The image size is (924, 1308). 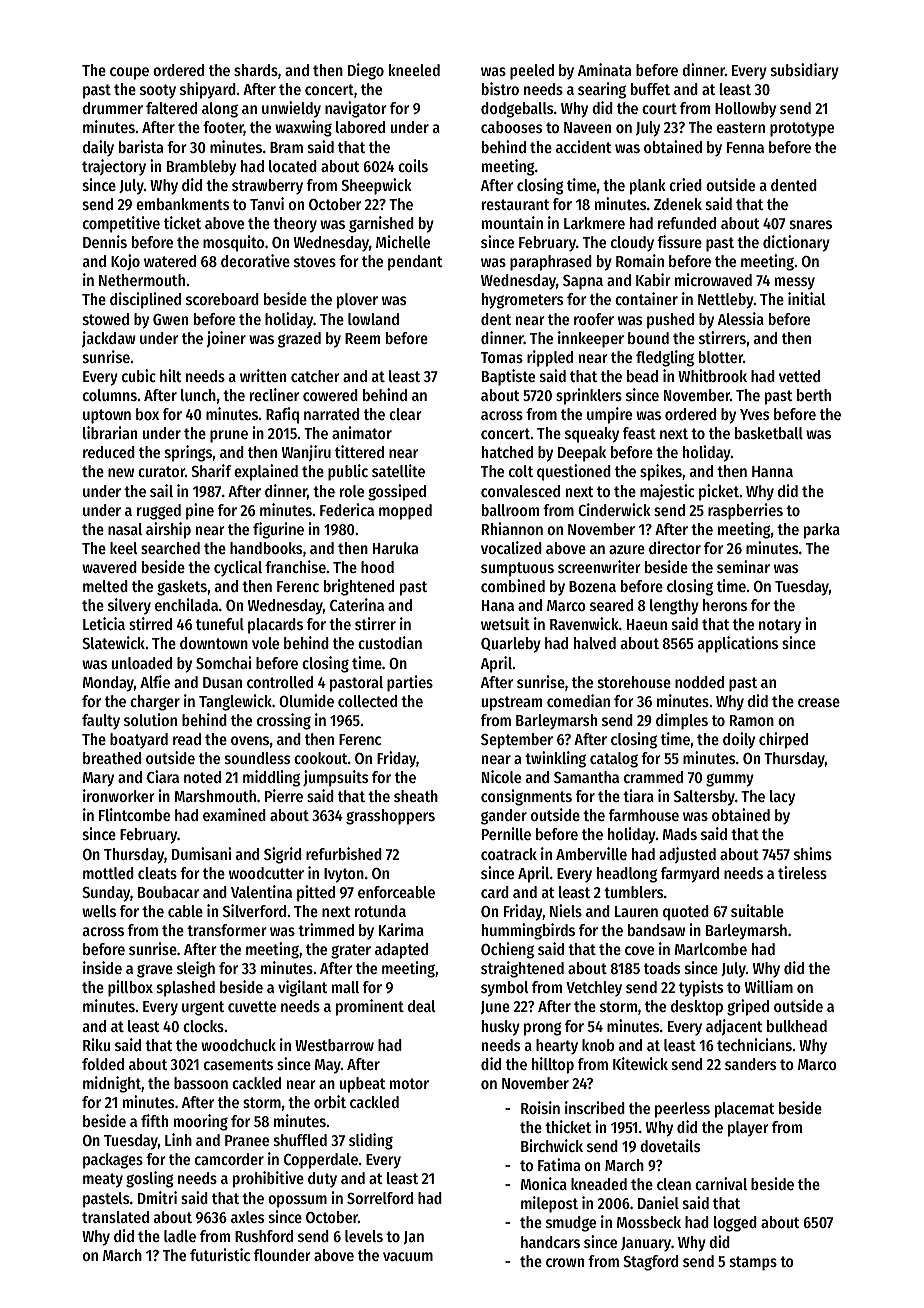 I want to click on Pierre, so click(x=284, y=795).
